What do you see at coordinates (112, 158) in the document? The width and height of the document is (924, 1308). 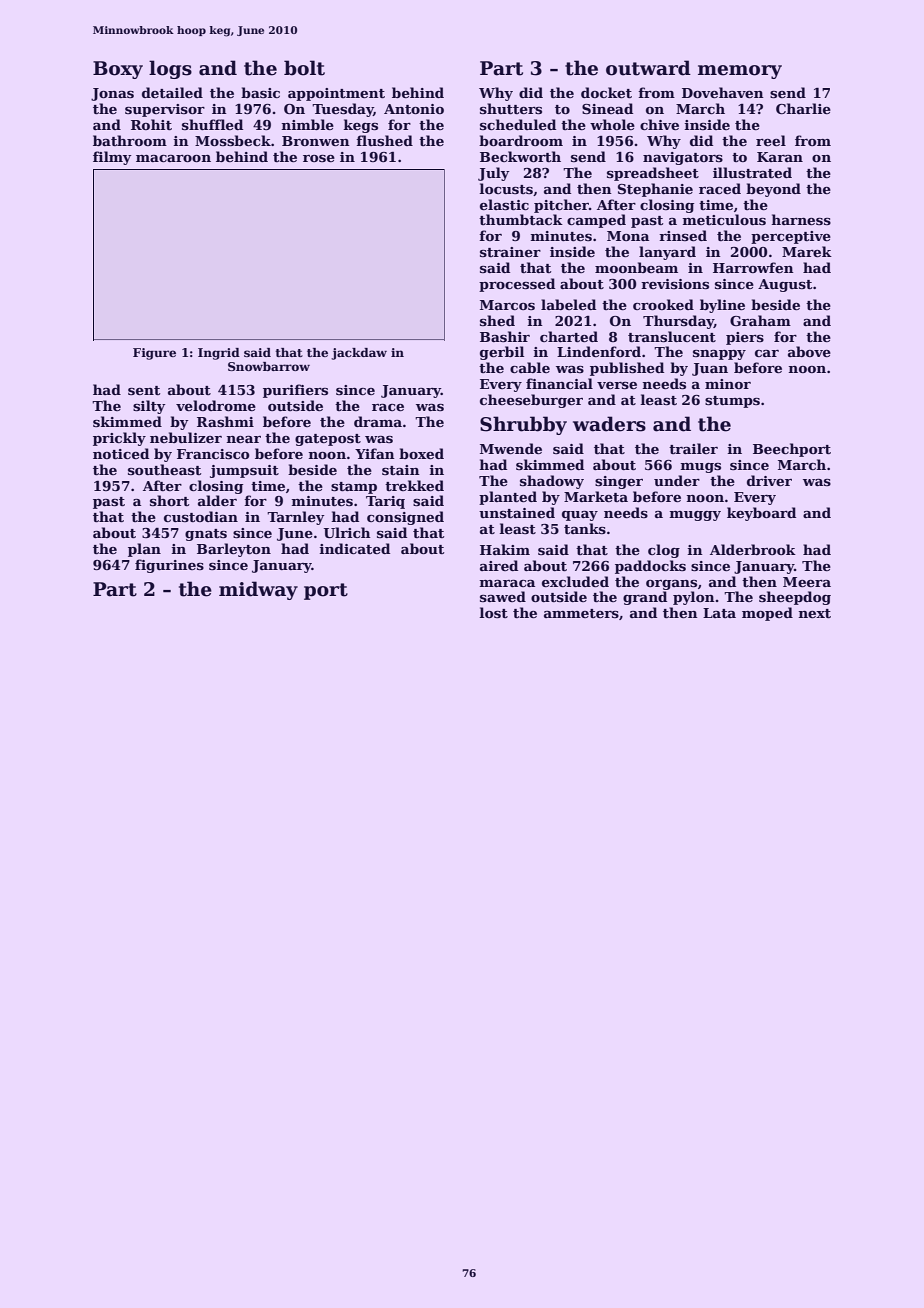 I see `filmy` at bounding box center [112, 158].
